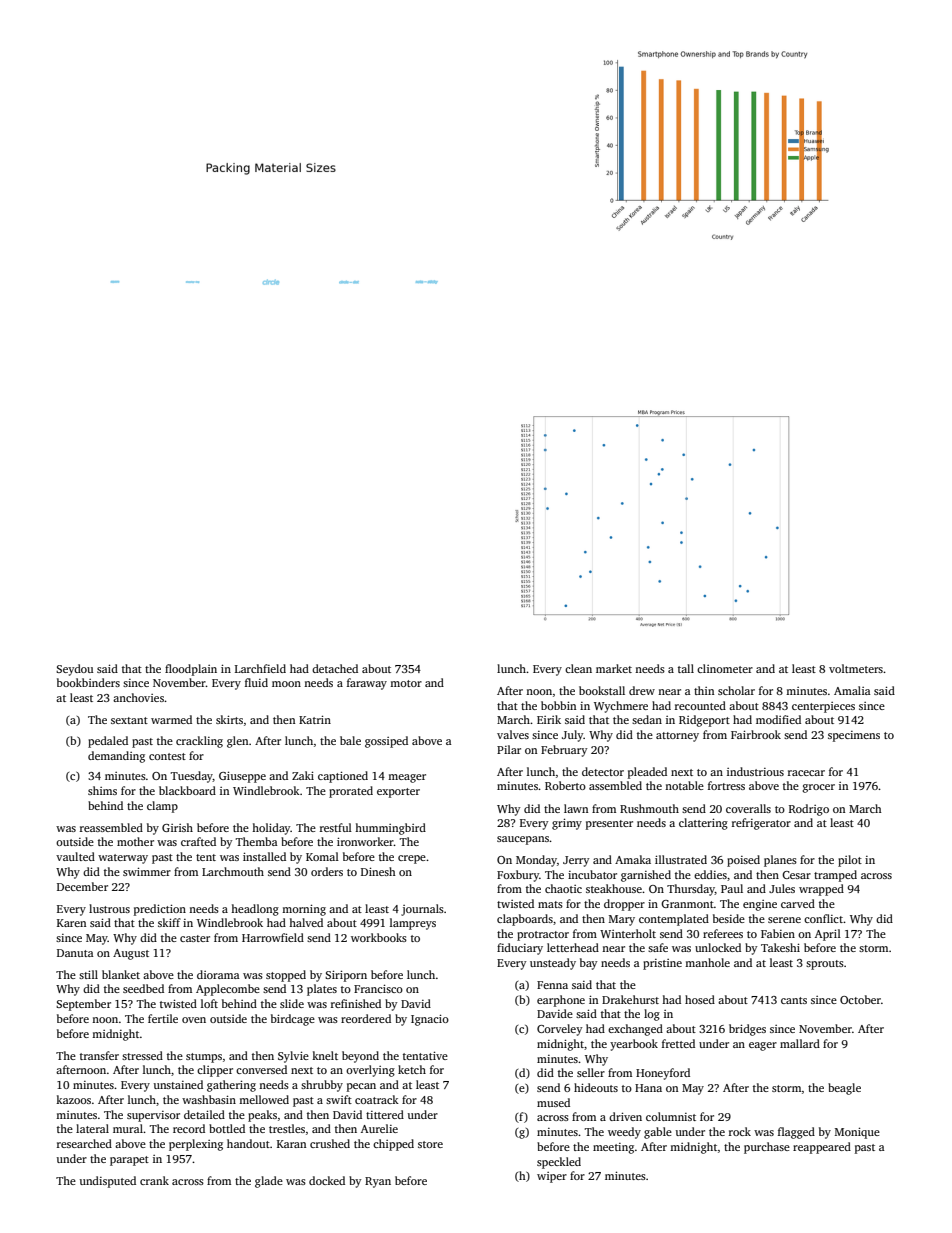  What do you see at coordinates (269, 1182) in the document?
I see `glade` at bounding box center [269, 1182].
